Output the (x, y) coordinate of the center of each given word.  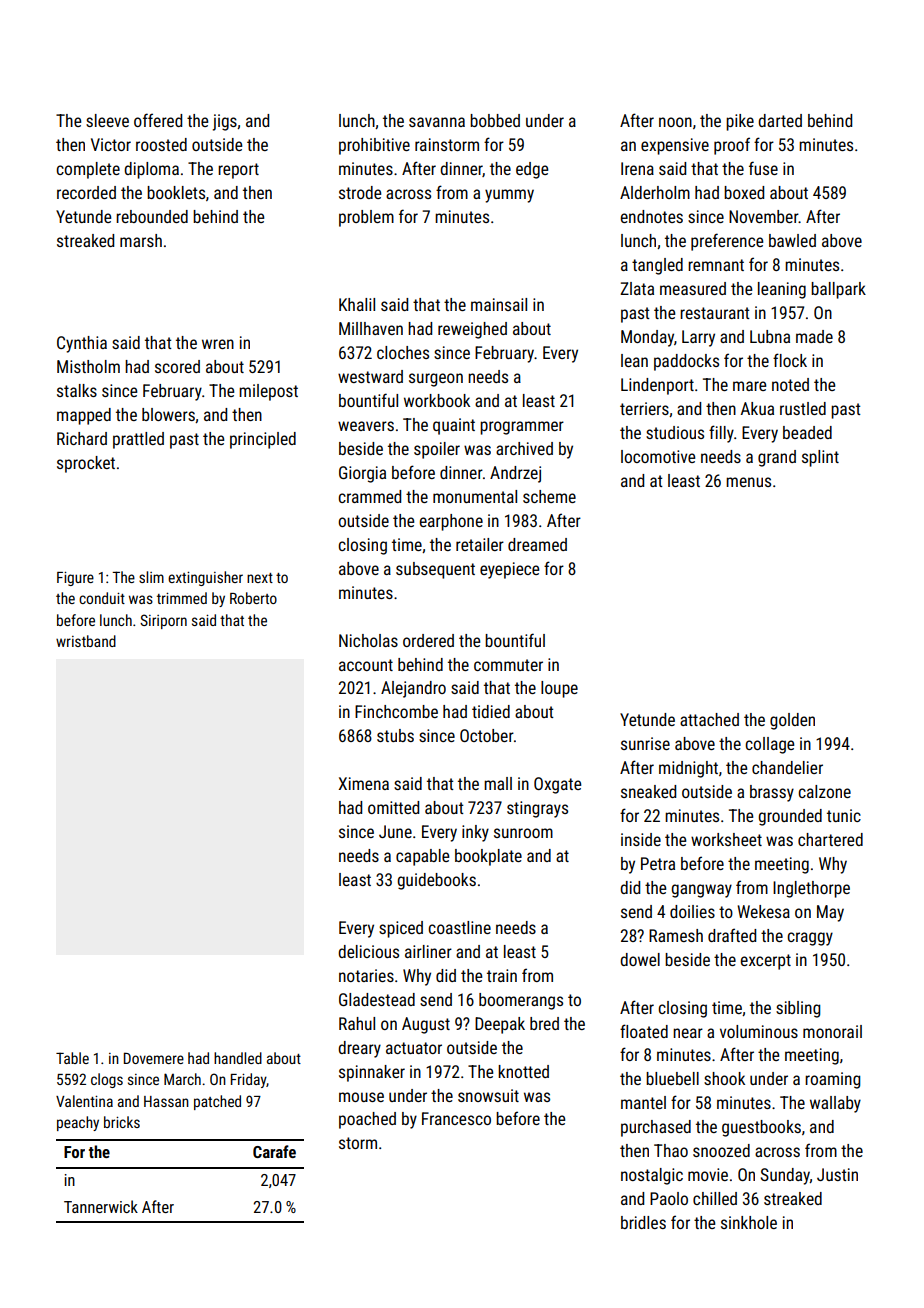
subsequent (435, 570)
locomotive (658, 456)
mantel (643, 1102)
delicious (368, 951)
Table (72, 1058)
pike (740, 122)
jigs (225, 122)
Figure (75, 579)
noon (675, 122)
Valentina (84, 1101)
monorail (832, 1031)
